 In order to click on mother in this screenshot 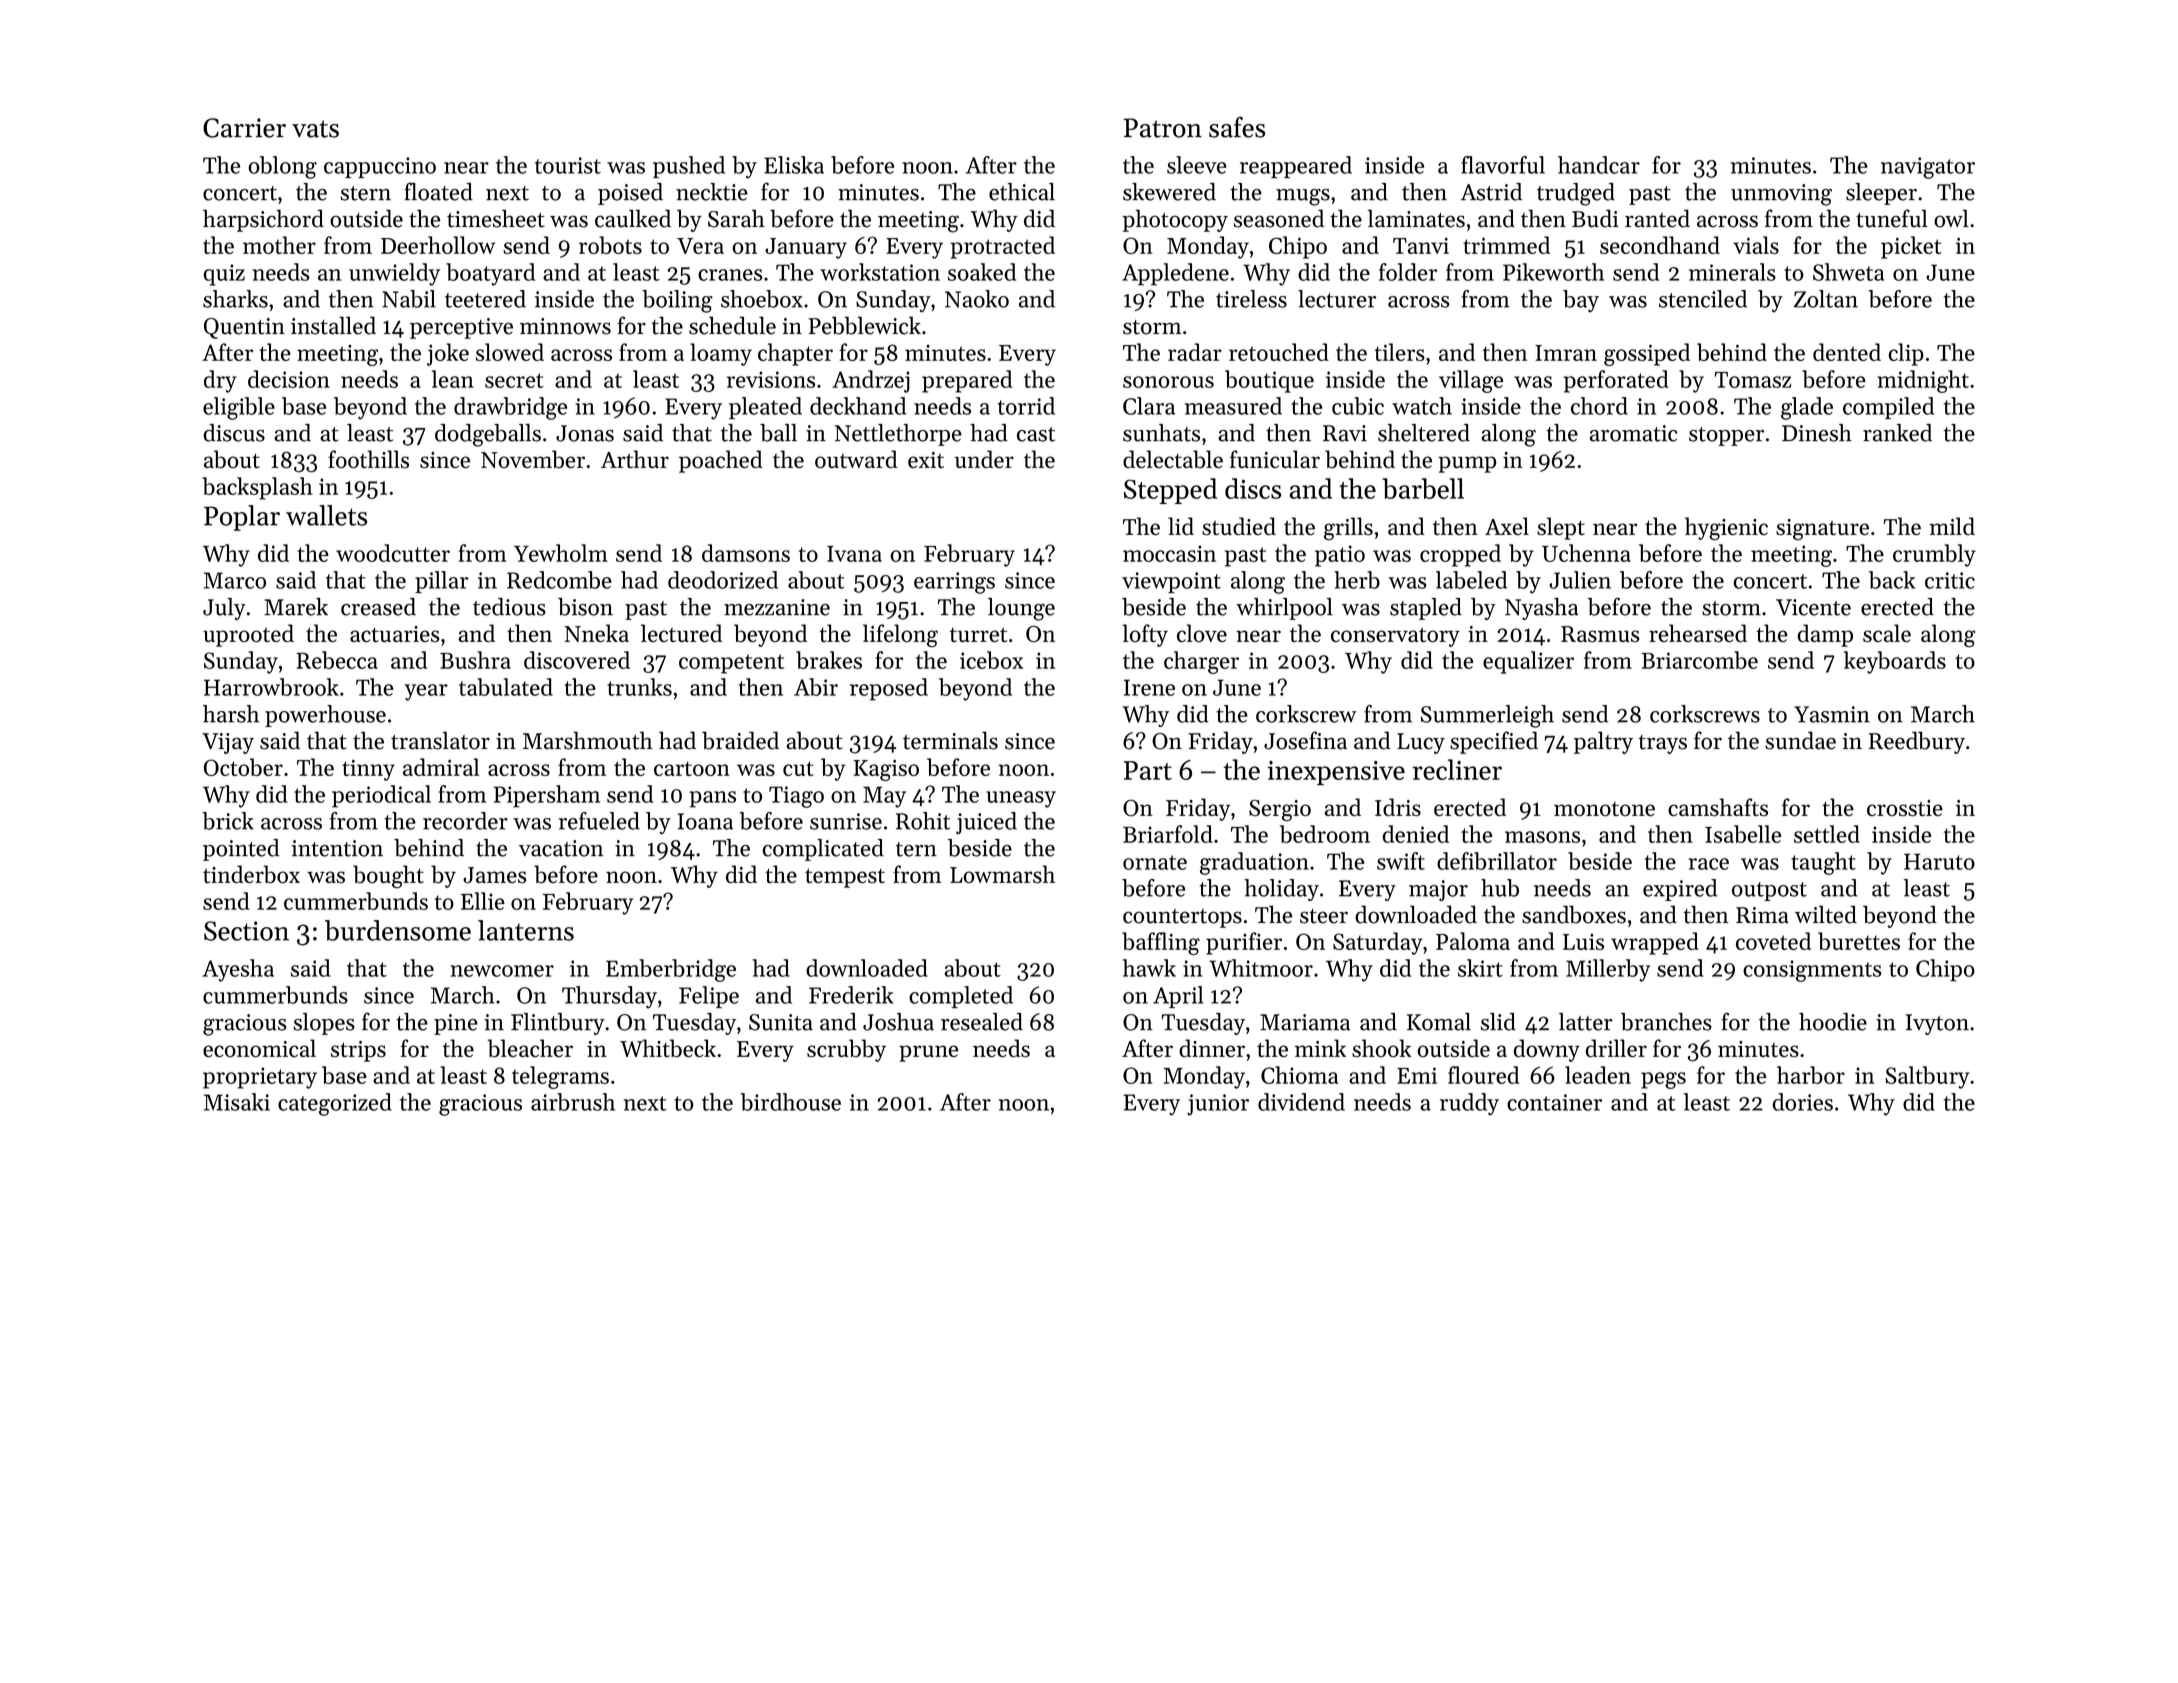, I will do `click(279, 245)`.
